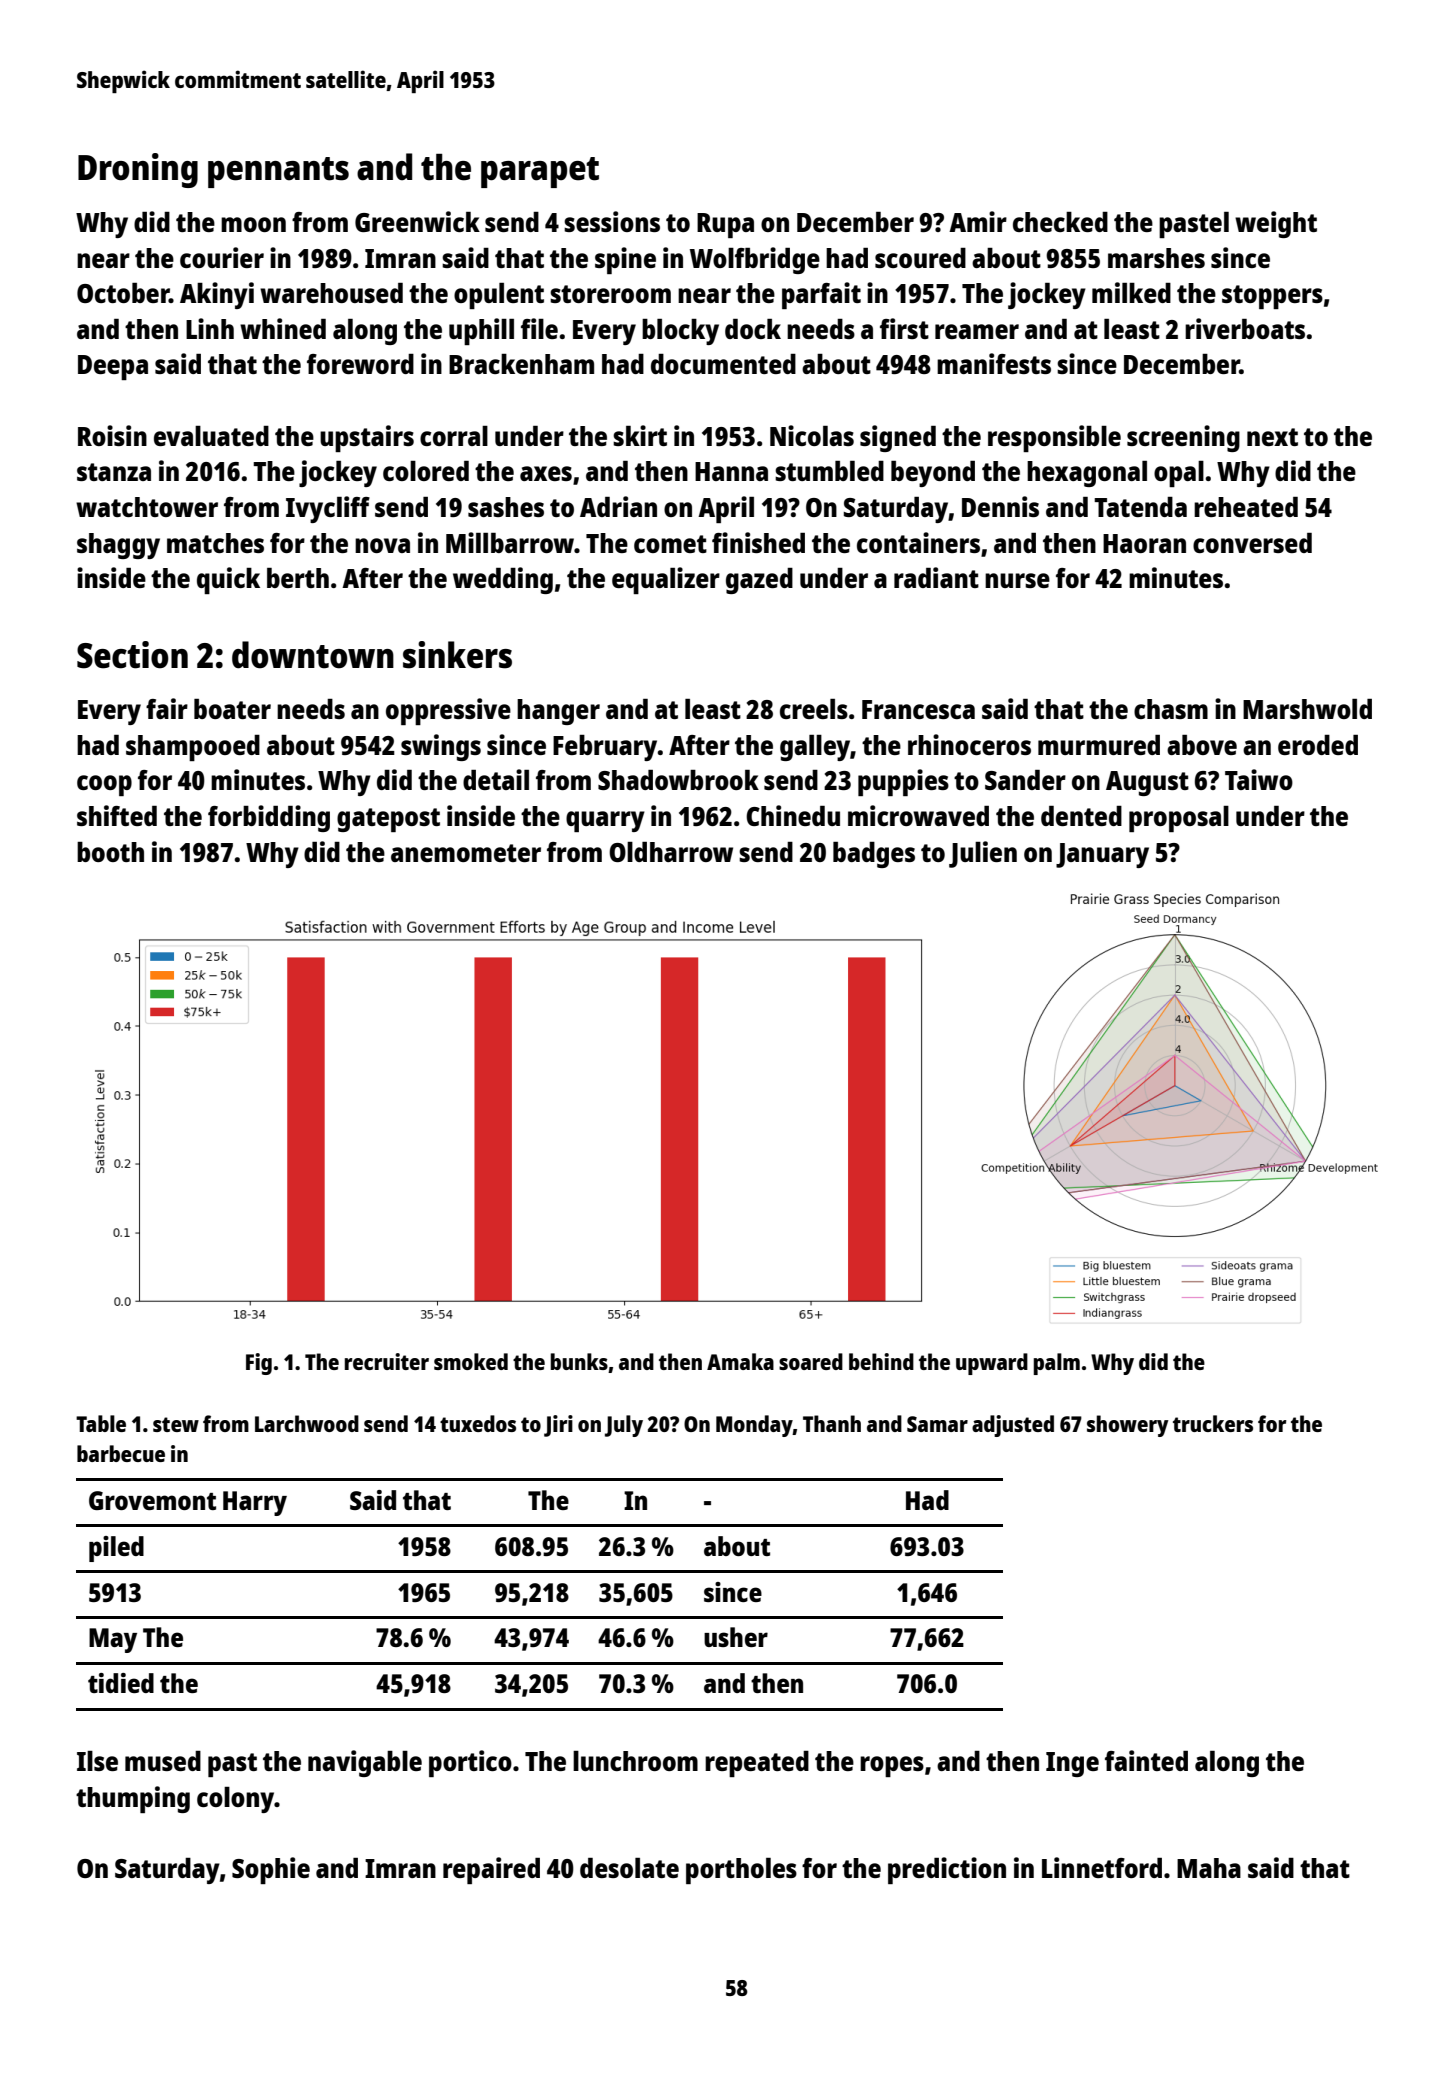  I want to click on Amaka, so click(740, 1361).
